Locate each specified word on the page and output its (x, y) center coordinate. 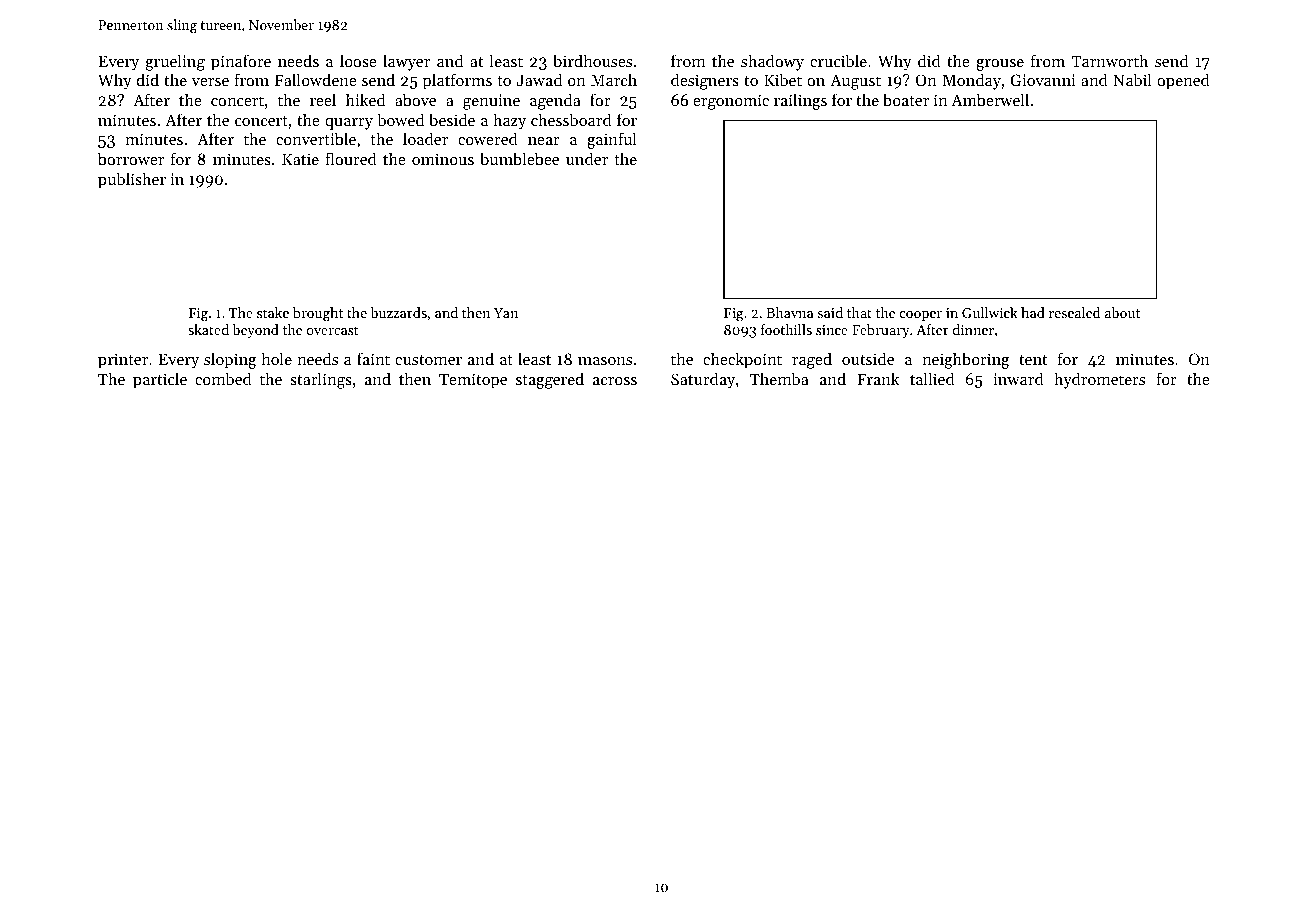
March (614, 79)
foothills (786, 329)
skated (208, 329)
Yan (506, 313)
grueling (175, 62)
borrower (131, 158)
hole (277, 358)
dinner (973, 329)
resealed (1074, 312)
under (587, 158)
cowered (488, 138)
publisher (132, 180)
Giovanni (1043, 80)
